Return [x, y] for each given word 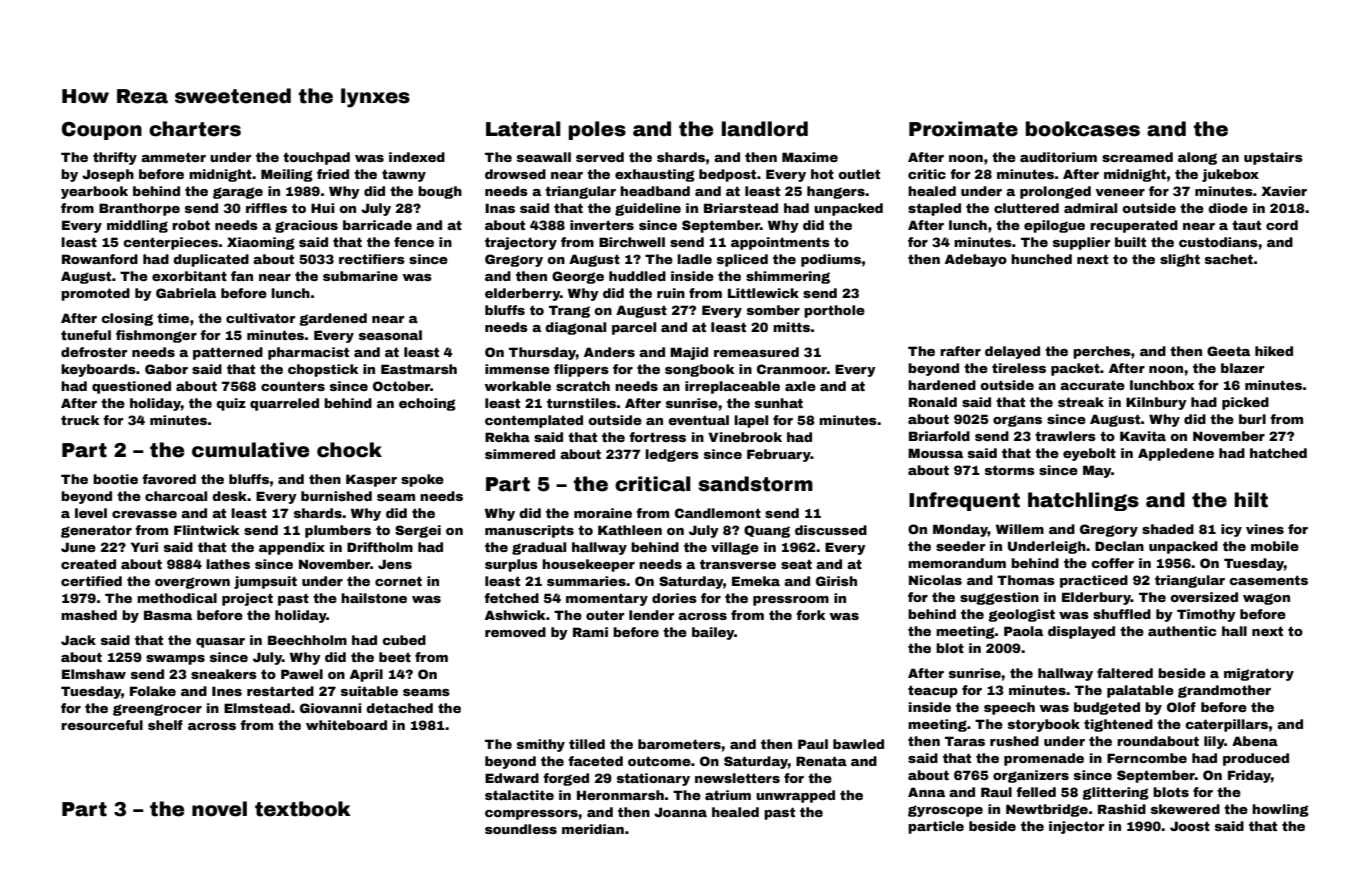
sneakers [224, 674]
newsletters [737, 778]
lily [1214, 742]
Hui [323, 208]
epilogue [1054, 226]
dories [674, 598]
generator [96, 531]
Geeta [1228, 351]
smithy [541, 745]
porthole [834, 311]
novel [219, 809]
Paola [1023, 631]
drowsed [515, 174]
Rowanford [100, 259]
